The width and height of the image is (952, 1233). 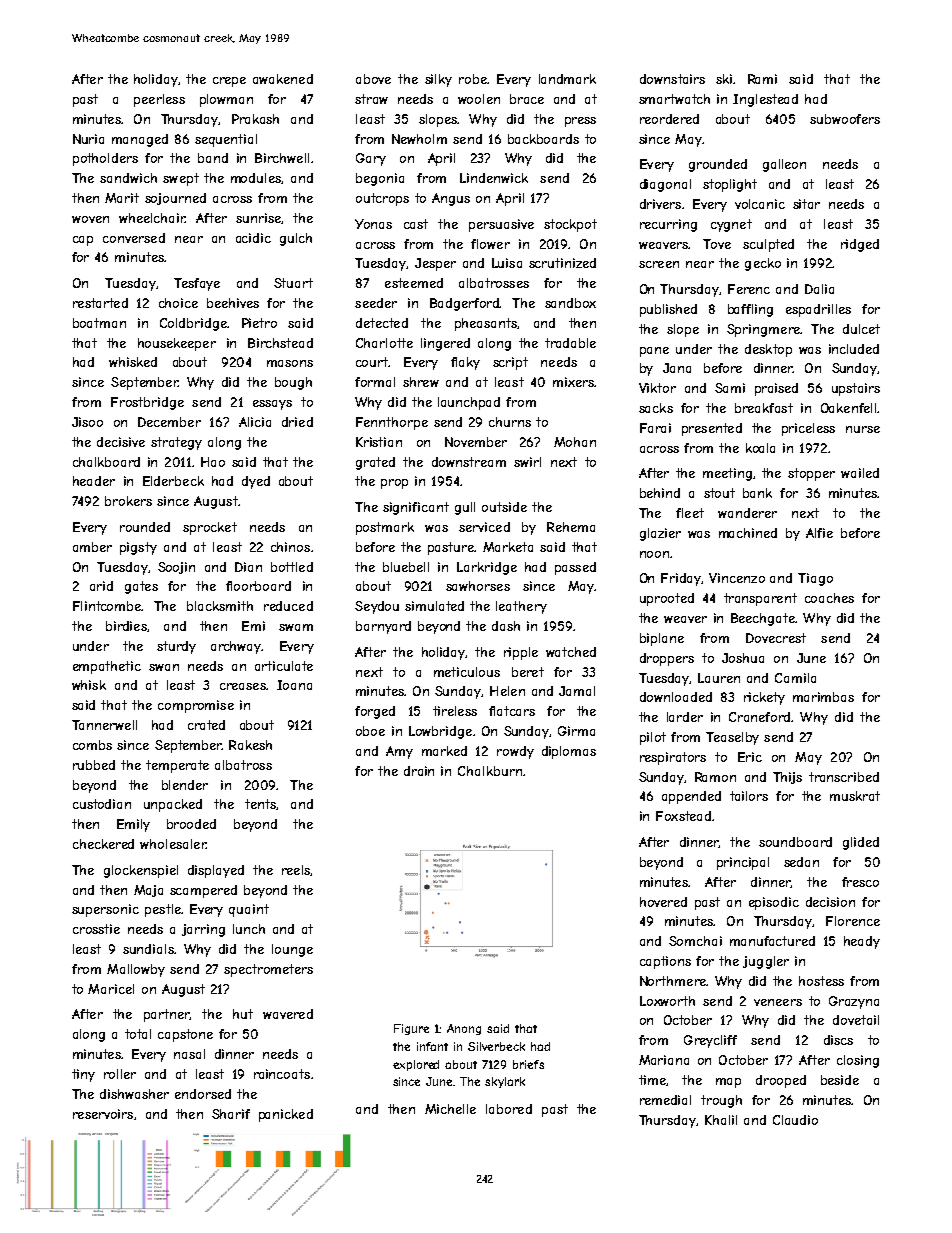 I want to click on begonia, so click(x=380, y=179).
